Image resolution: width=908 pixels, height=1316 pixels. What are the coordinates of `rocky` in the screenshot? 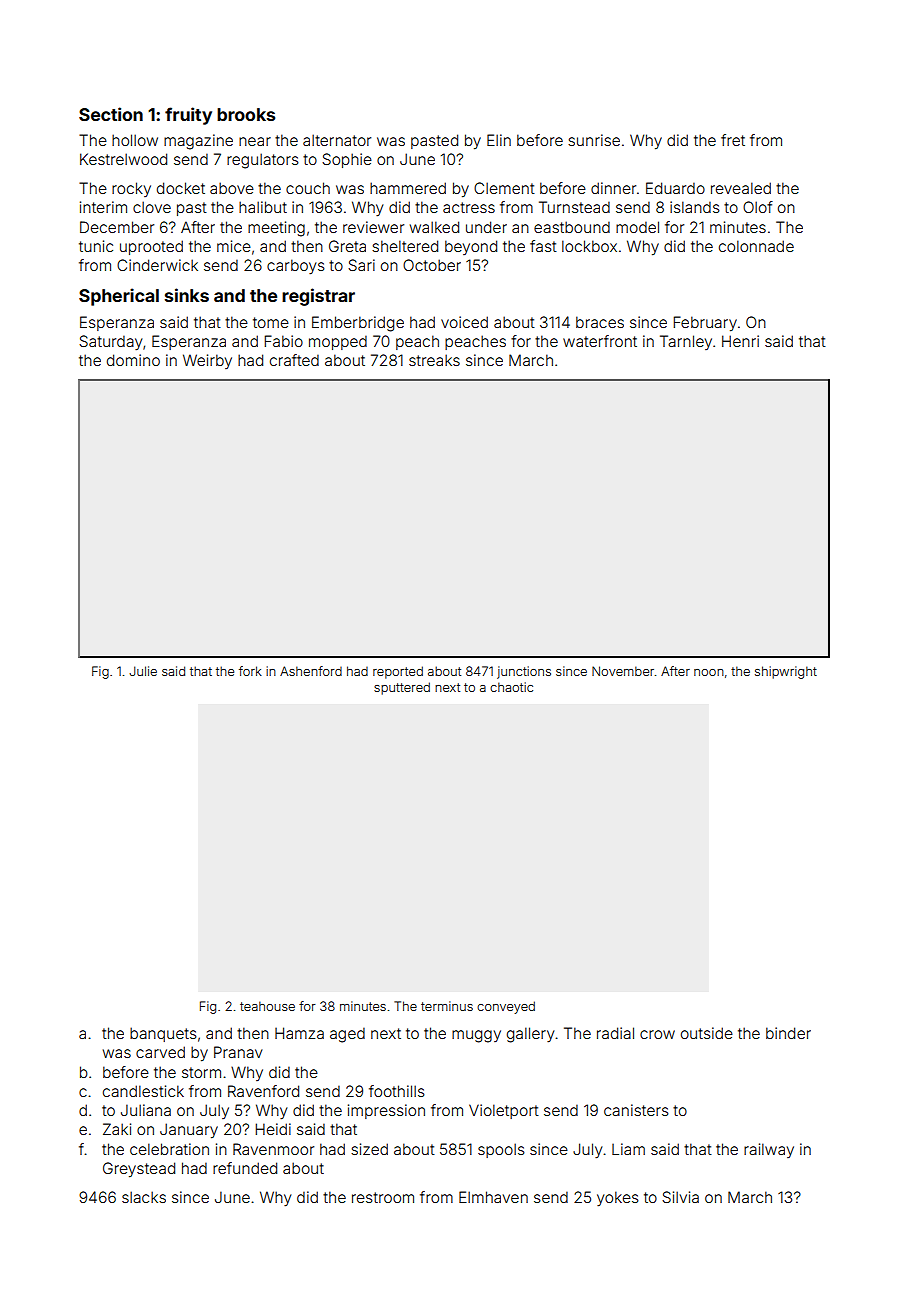 It's located at (131, 189).
